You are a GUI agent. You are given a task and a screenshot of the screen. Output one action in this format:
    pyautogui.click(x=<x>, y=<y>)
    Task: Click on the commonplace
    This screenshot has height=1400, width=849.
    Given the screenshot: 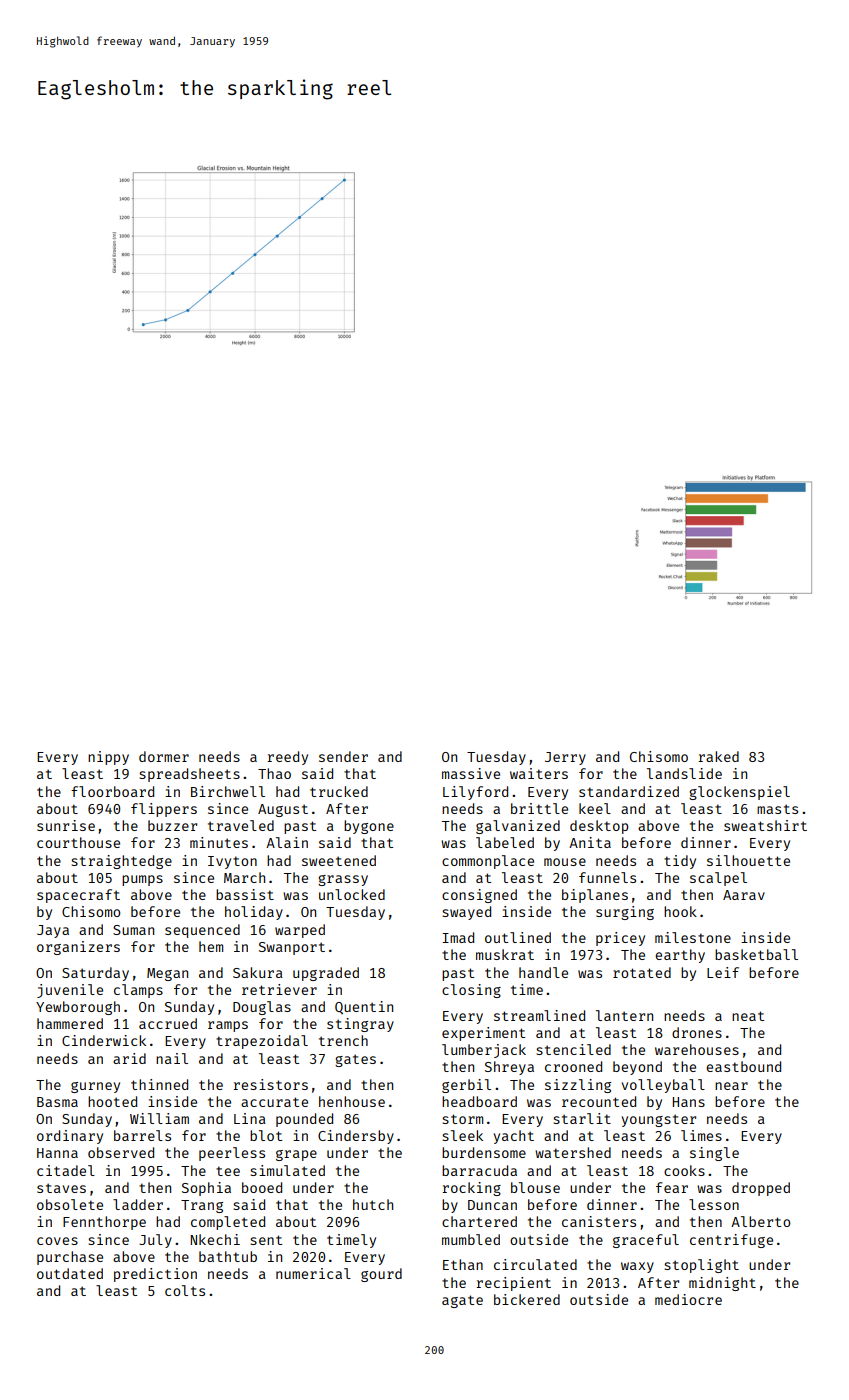 What is the action you would take?
    pyautogui.click(x=488, y=862)
